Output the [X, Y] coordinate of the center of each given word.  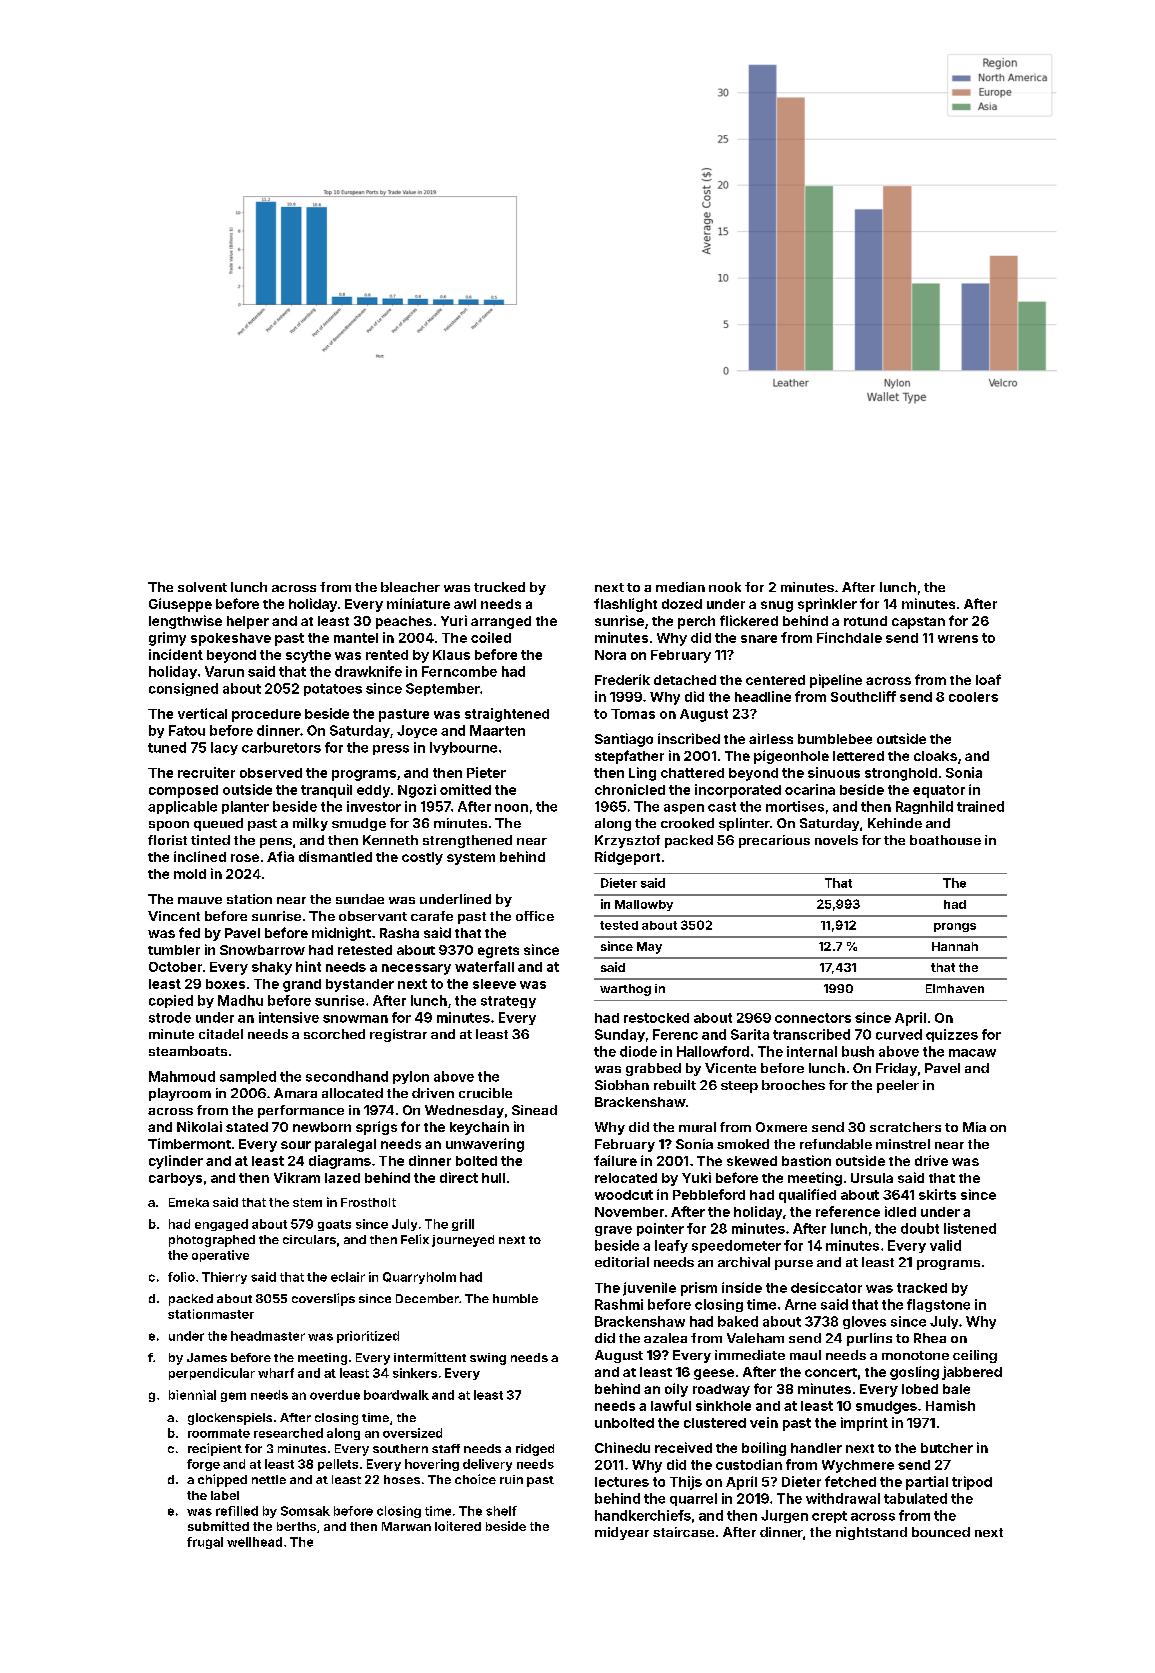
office [535, 916]
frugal [205, 1543]
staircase [683, 1532]
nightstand [871, 1533]
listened [970, 1228]
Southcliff [863, 696]
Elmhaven [955, 988]
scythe [308, 656]
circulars [309, 1239]
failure [615, 1160]
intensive [289, 1017]
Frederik [622, 679]
